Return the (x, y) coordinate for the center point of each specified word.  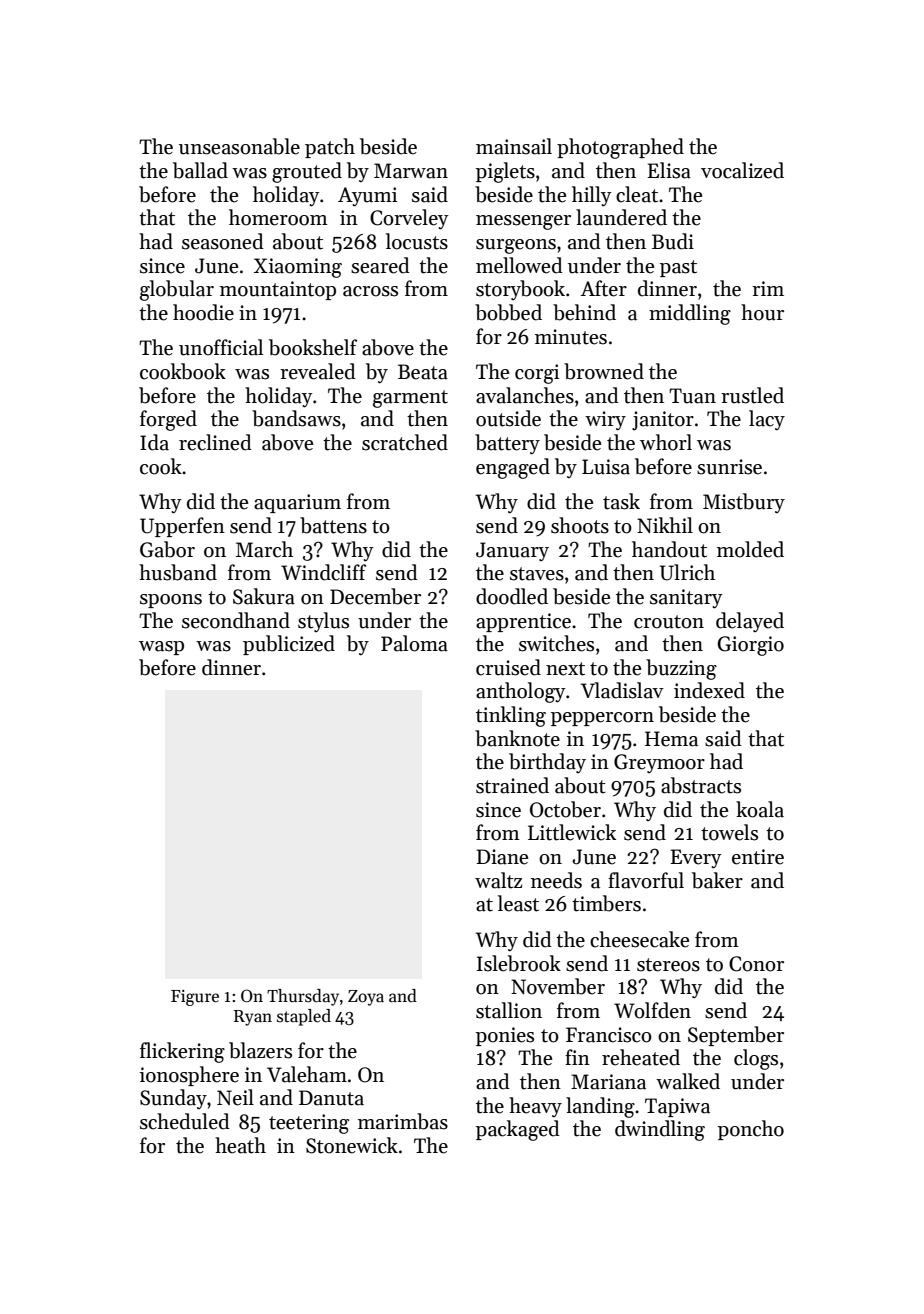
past (678, 268)
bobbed (508, 312)
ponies (505, 1036)
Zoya (366, 998)
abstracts (701, 785)
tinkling (511, 716)
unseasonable (239, 146)
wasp (161, 648)
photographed (620, 148)
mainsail (514, 146)
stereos (668, 965)
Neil (235, 1097)
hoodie (203, 312)
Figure (195, 998)
